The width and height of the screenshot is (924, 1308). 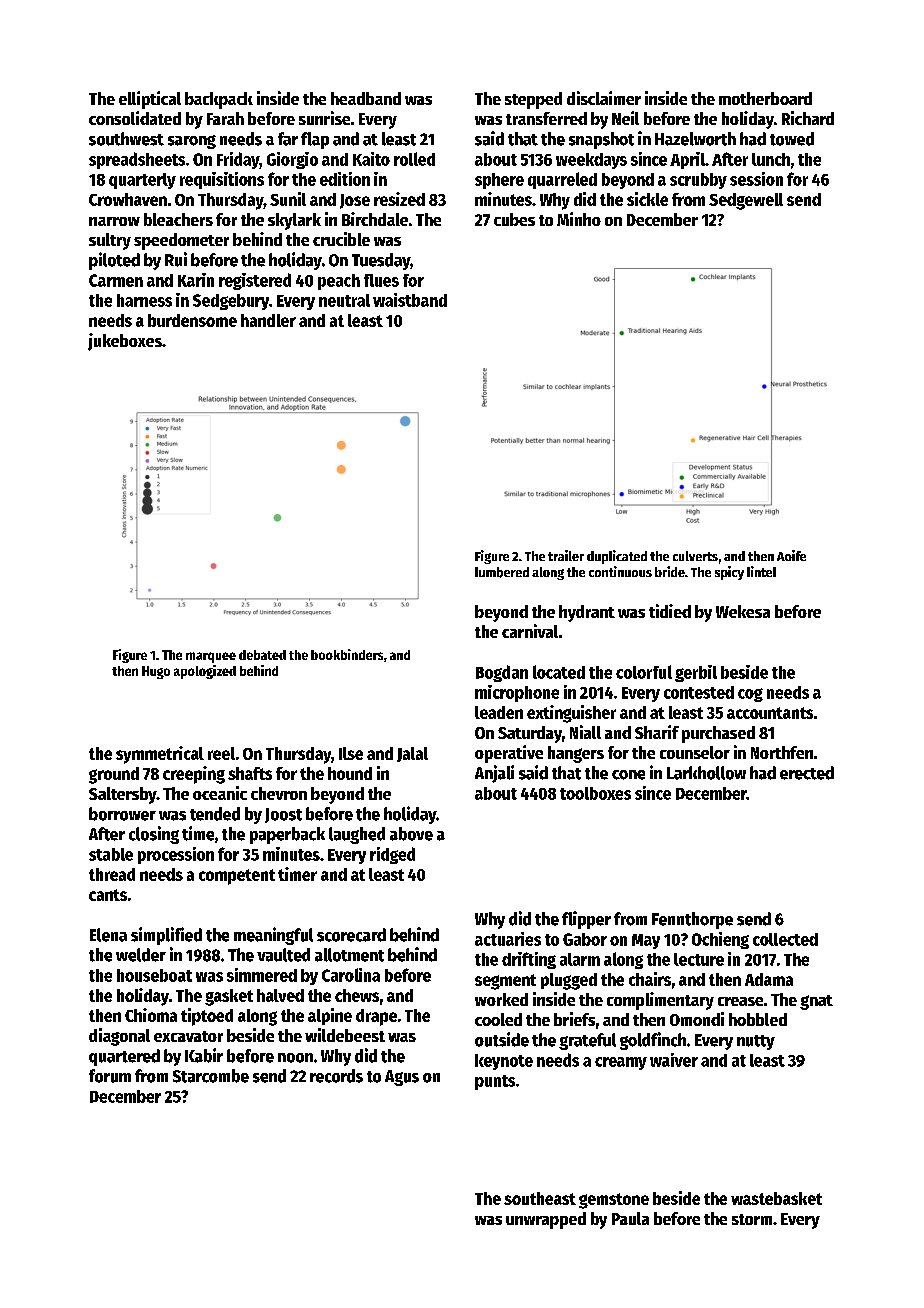 I want to click on sunrise, so click(x=324, y=118).
